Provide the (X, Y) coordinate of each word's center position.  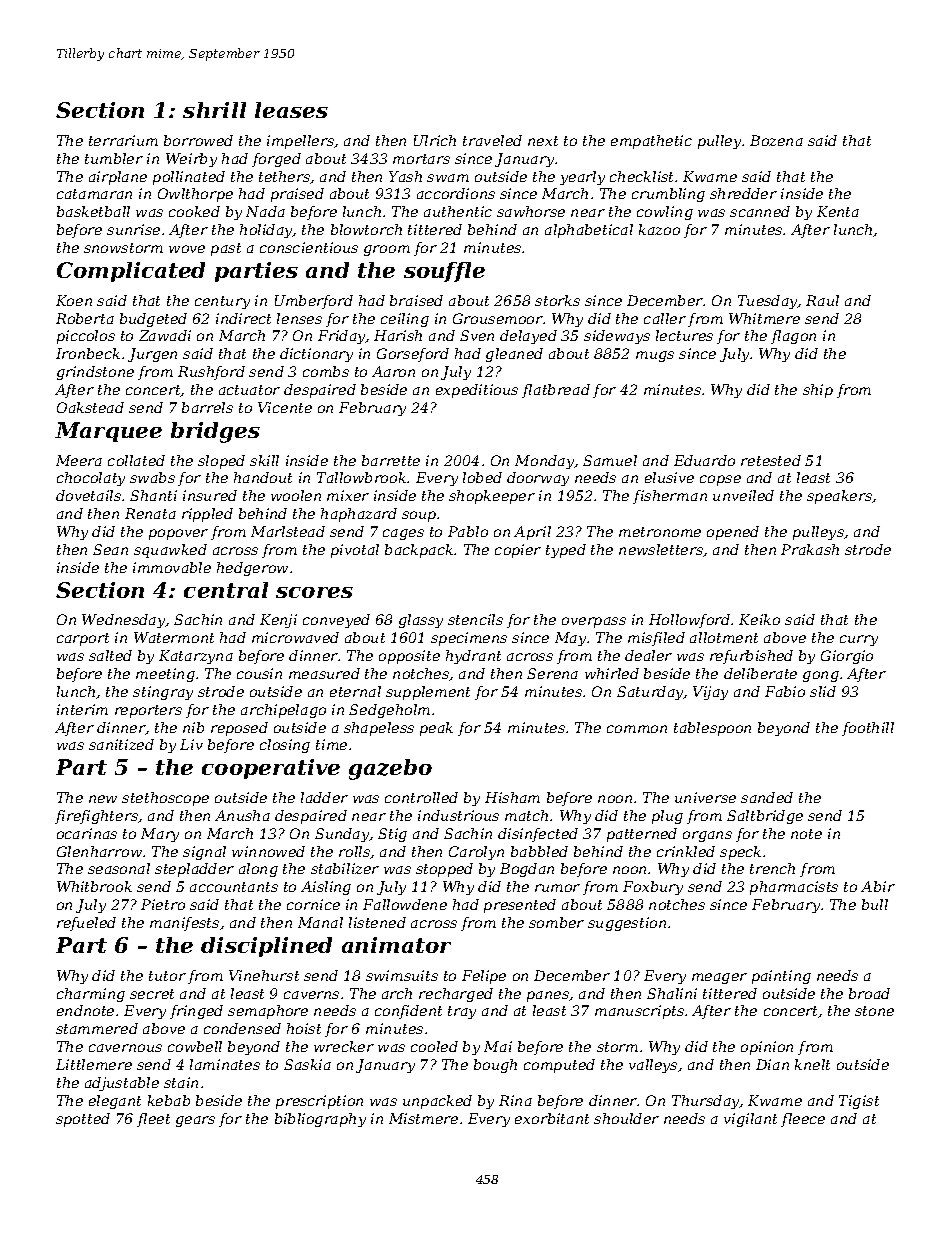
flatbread (556, 391)
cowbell (195, 1046)
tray (462, 1012)
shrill (214, 110)
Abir (878, 886)
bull (875, 904)
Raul (822, 300)
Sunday (342, 835)
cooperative (271, 769)
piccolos (86, 337)
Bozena (776, 140)
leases (291, 110)
